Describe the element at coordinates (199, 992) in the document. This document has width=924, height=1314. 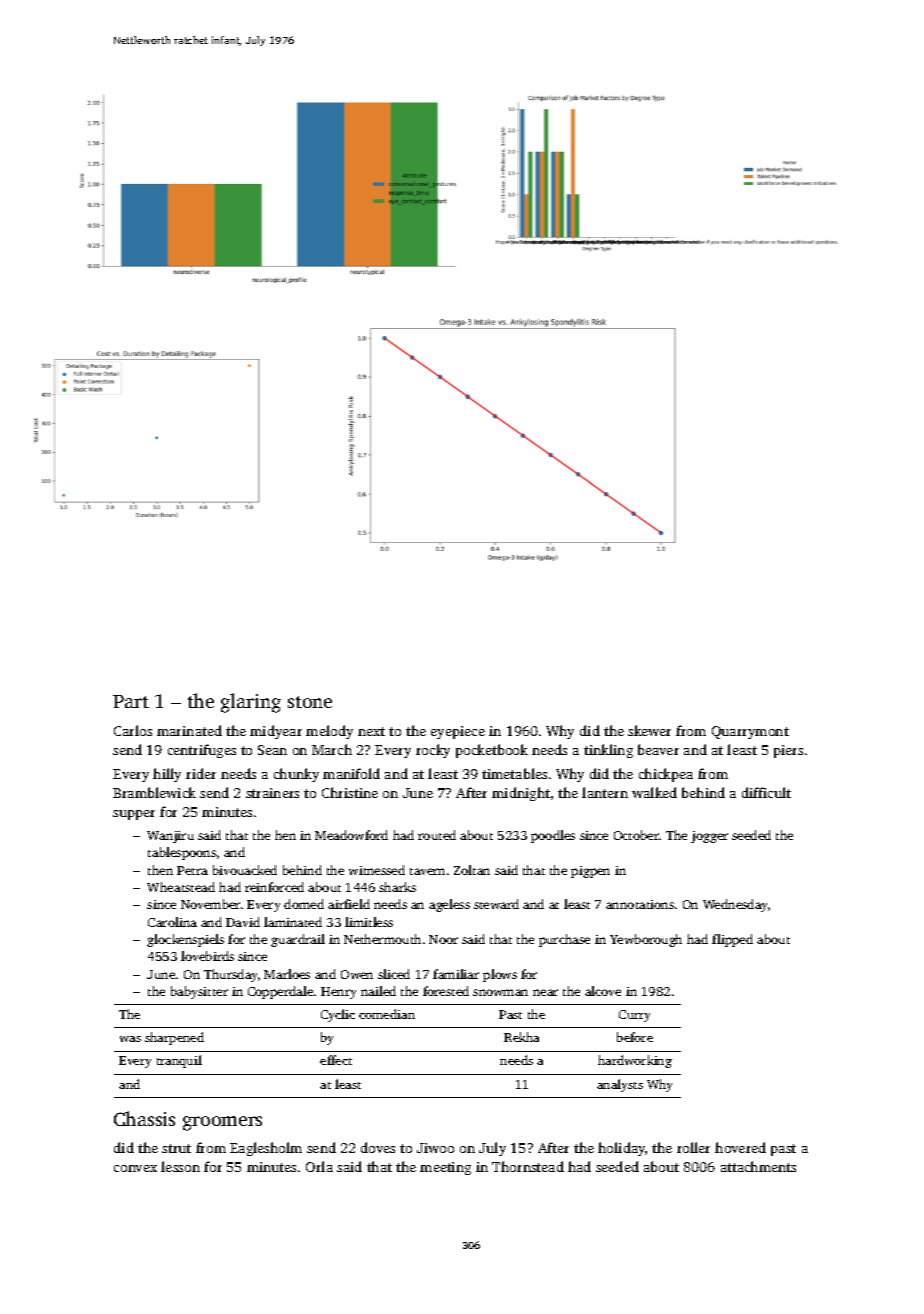
I see `babysitter` at that location.
